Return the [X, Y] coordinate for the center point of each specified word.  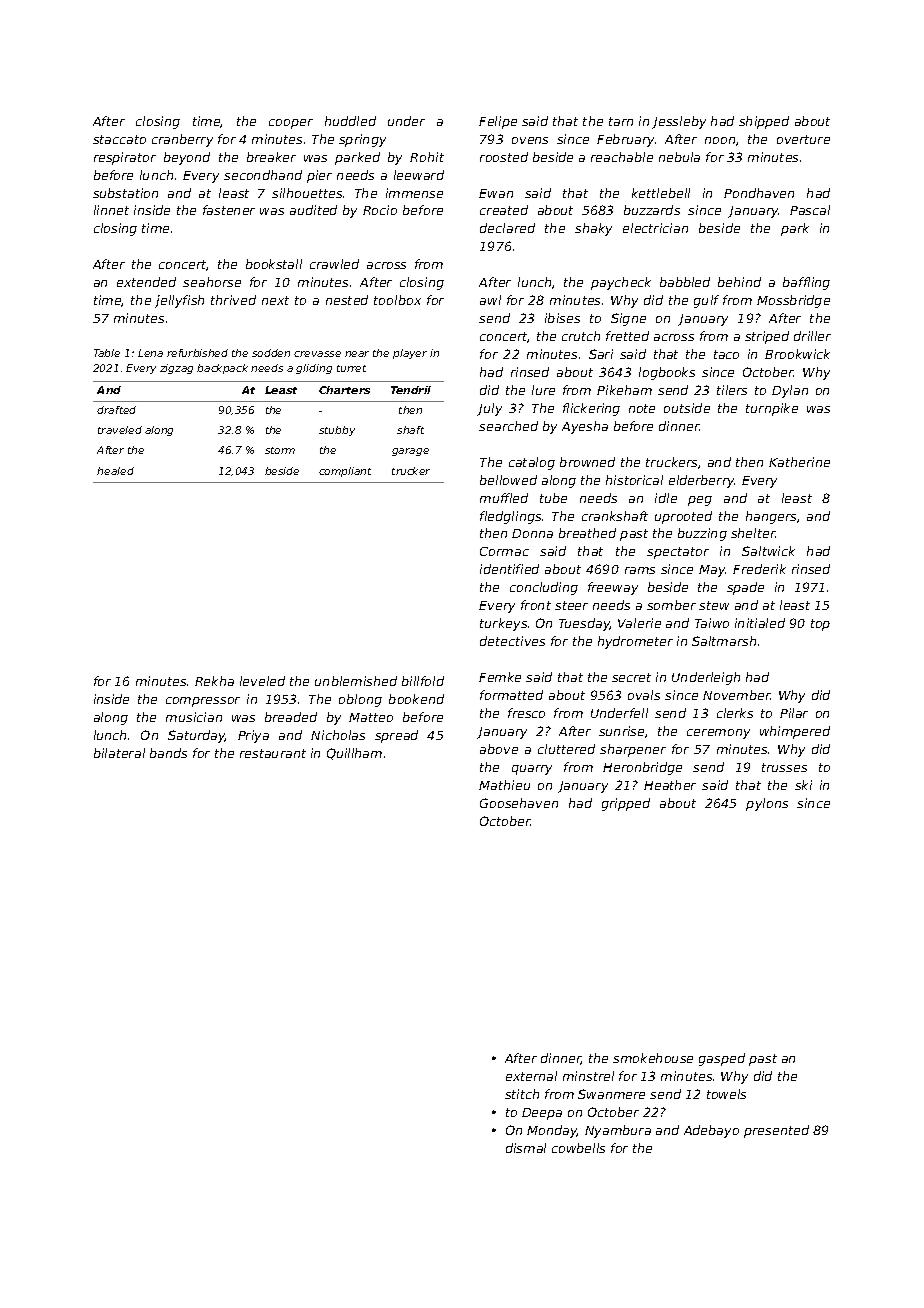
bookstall [274, 264]
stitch [522, 1094]
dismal [526, 1148]
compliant [345, 472]
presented [776, 1131]
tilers [732, 390]
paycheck [621, 283]
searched [508, 426]
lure [543, 390]
